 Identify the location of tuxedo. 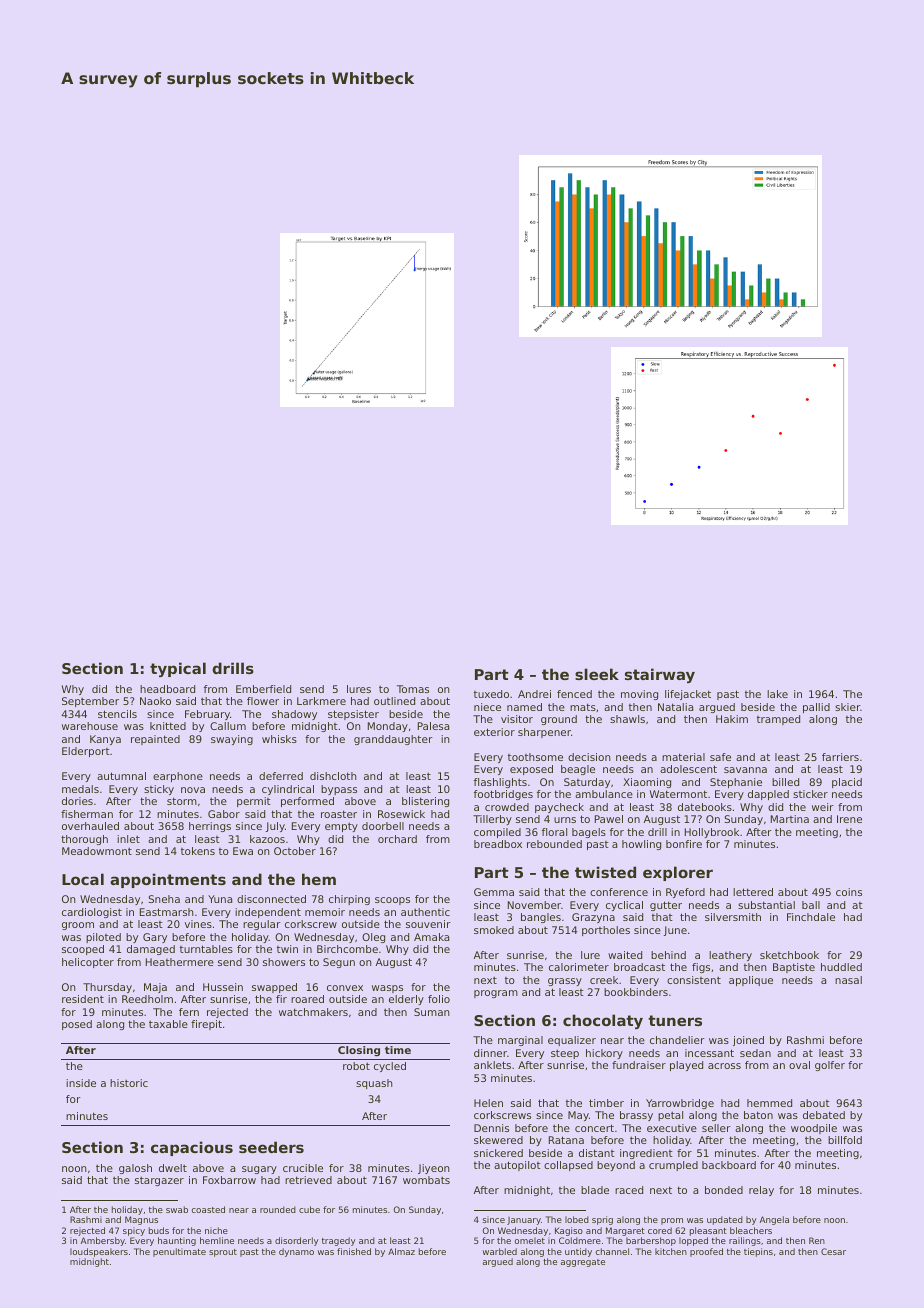
(491, 694).
